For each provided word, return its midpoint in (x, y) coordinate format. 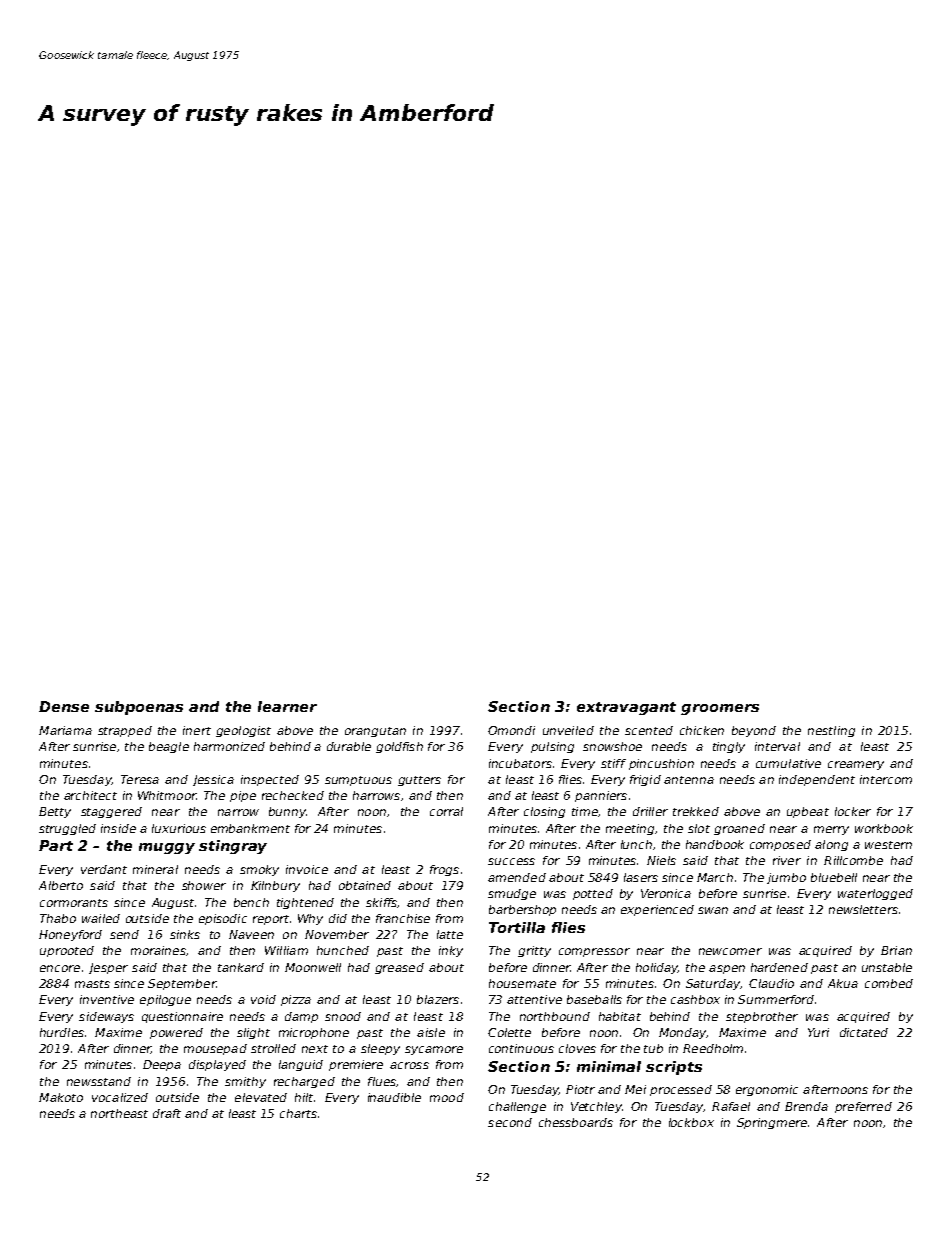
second (510, 1122)
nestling (831, 731)
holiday (657, 968)
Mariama (65, 730)
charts (298, 1113)
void (263, 999)
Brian (896, 950)
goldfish (399, 747)
